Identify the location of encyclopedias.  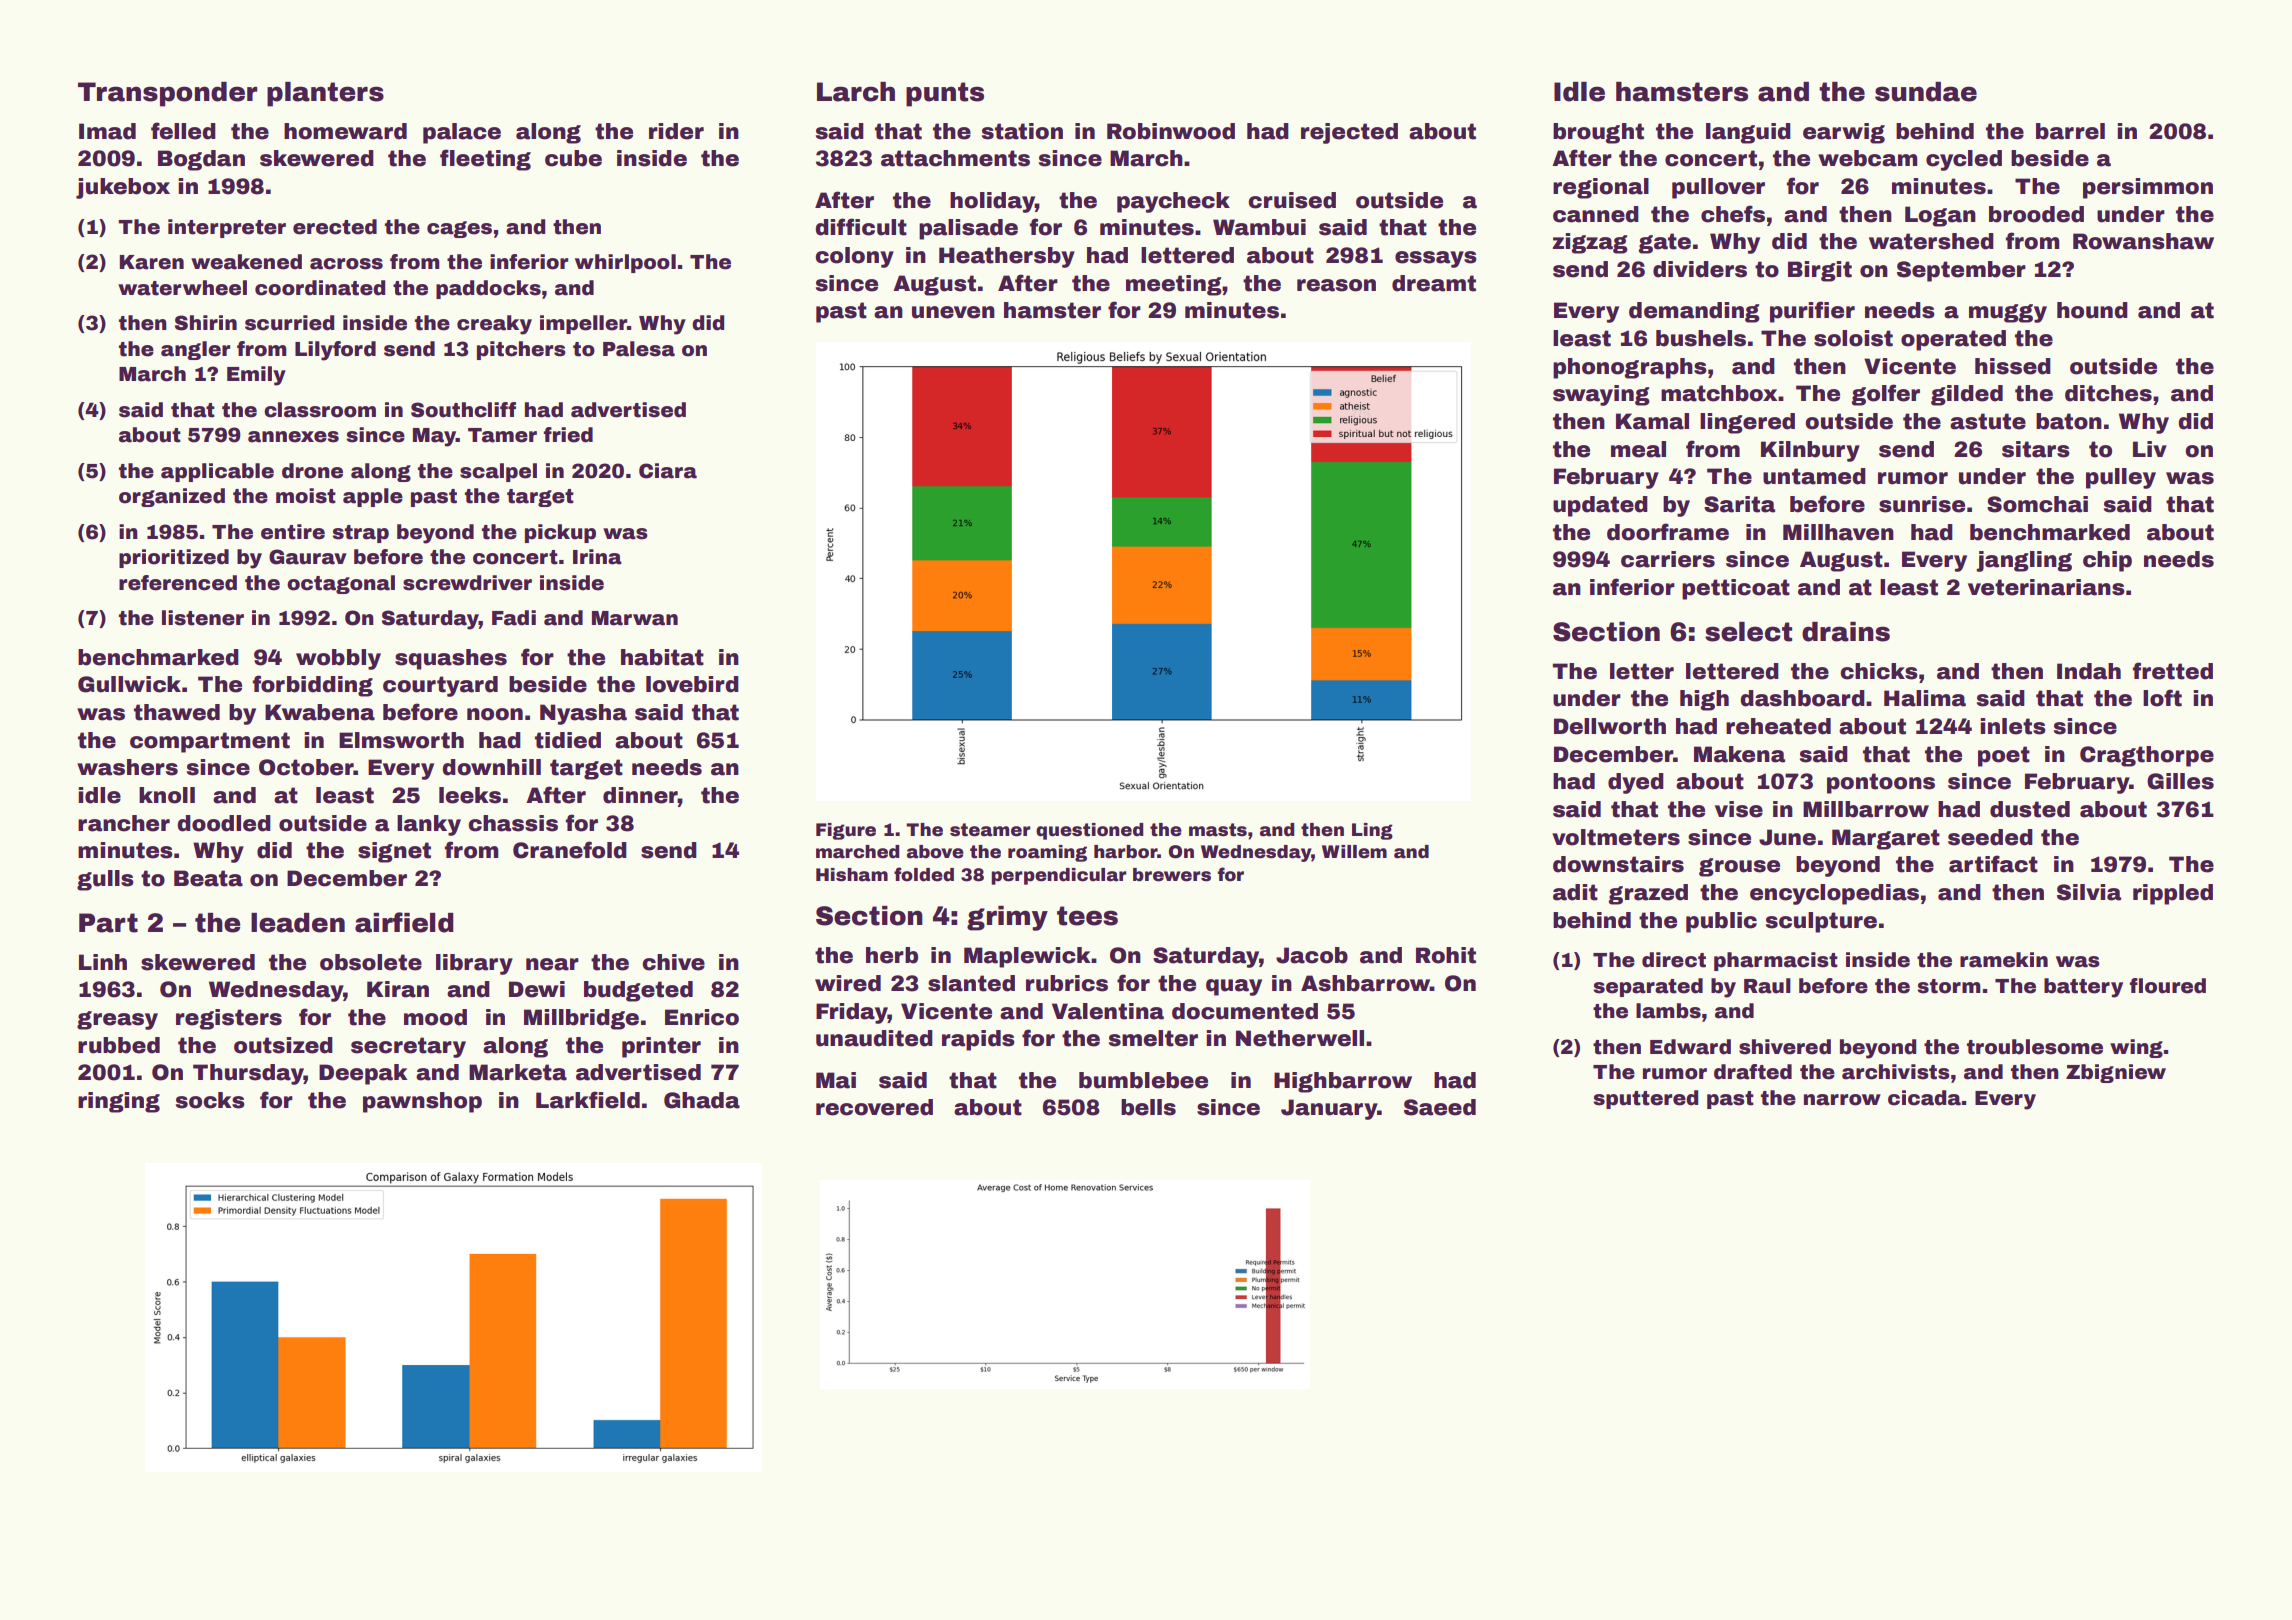
(1834, 894).
